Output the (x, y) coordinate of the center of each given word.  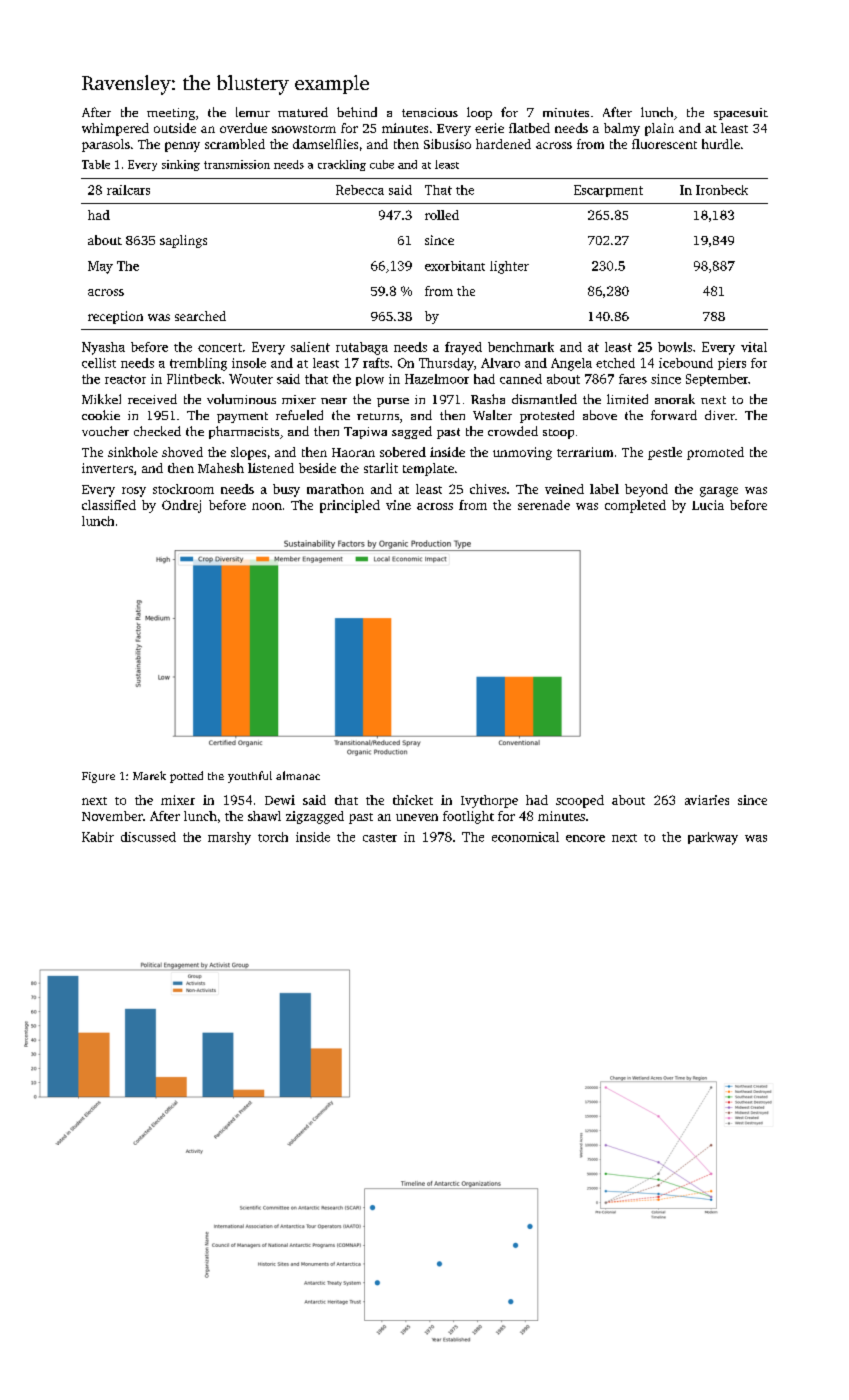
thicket (413, 800)
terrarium (585, 452)
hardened (503, 144)
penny (182, 147)
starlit (381, 468)
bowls (675, 347)
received (152, 399)
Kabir (98, 837)
